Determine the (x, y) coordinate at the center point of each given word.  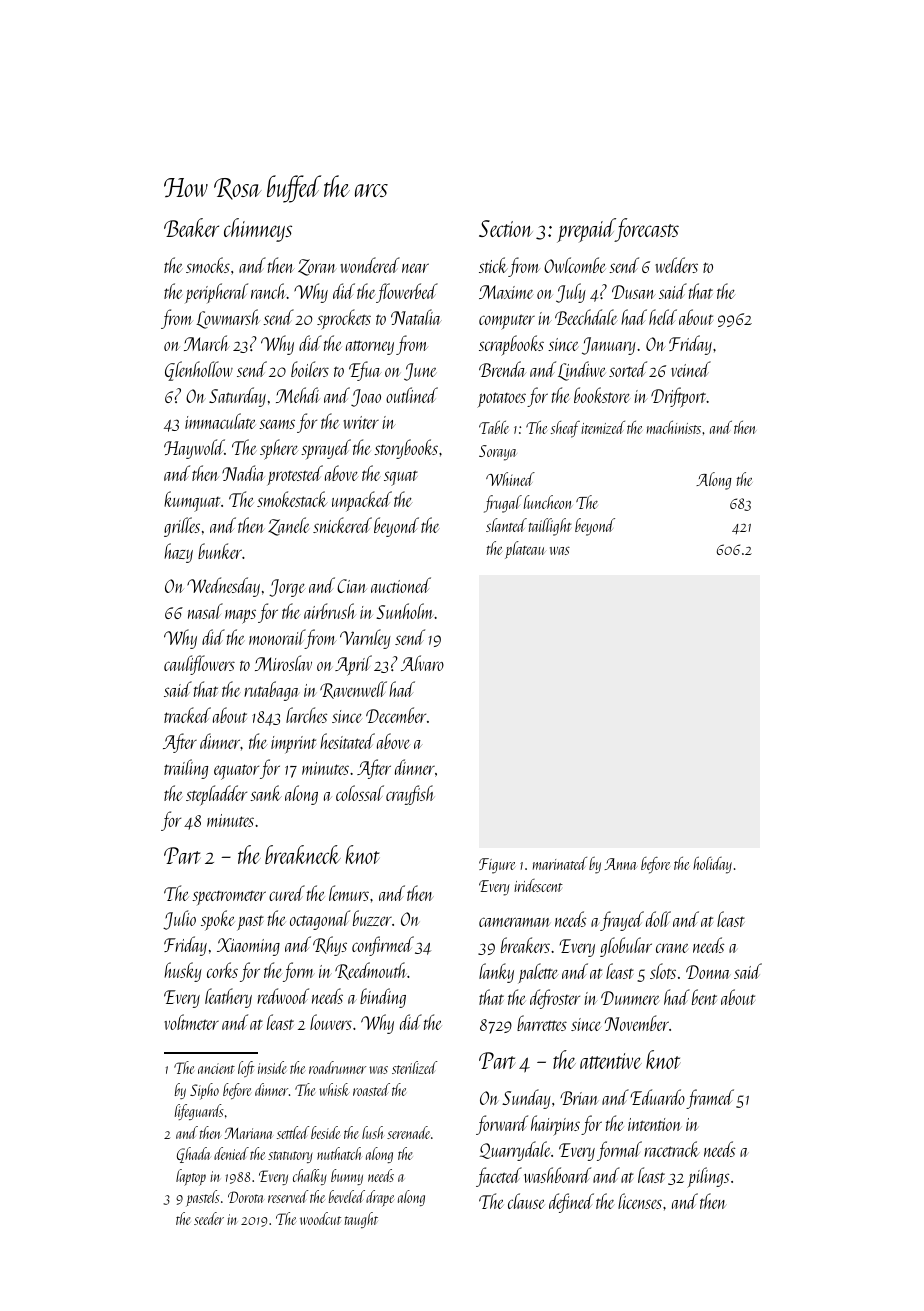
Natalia (416, 317)
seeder (209, 1218)
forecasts (647, 230)
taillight (550, 527)
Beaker (191, 227)
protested (295, 475)
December (396, 715)
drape (380, 1198)
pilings (708, 1177)
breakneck (303, 854)
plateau (525, 550)
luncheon (548, 502)
